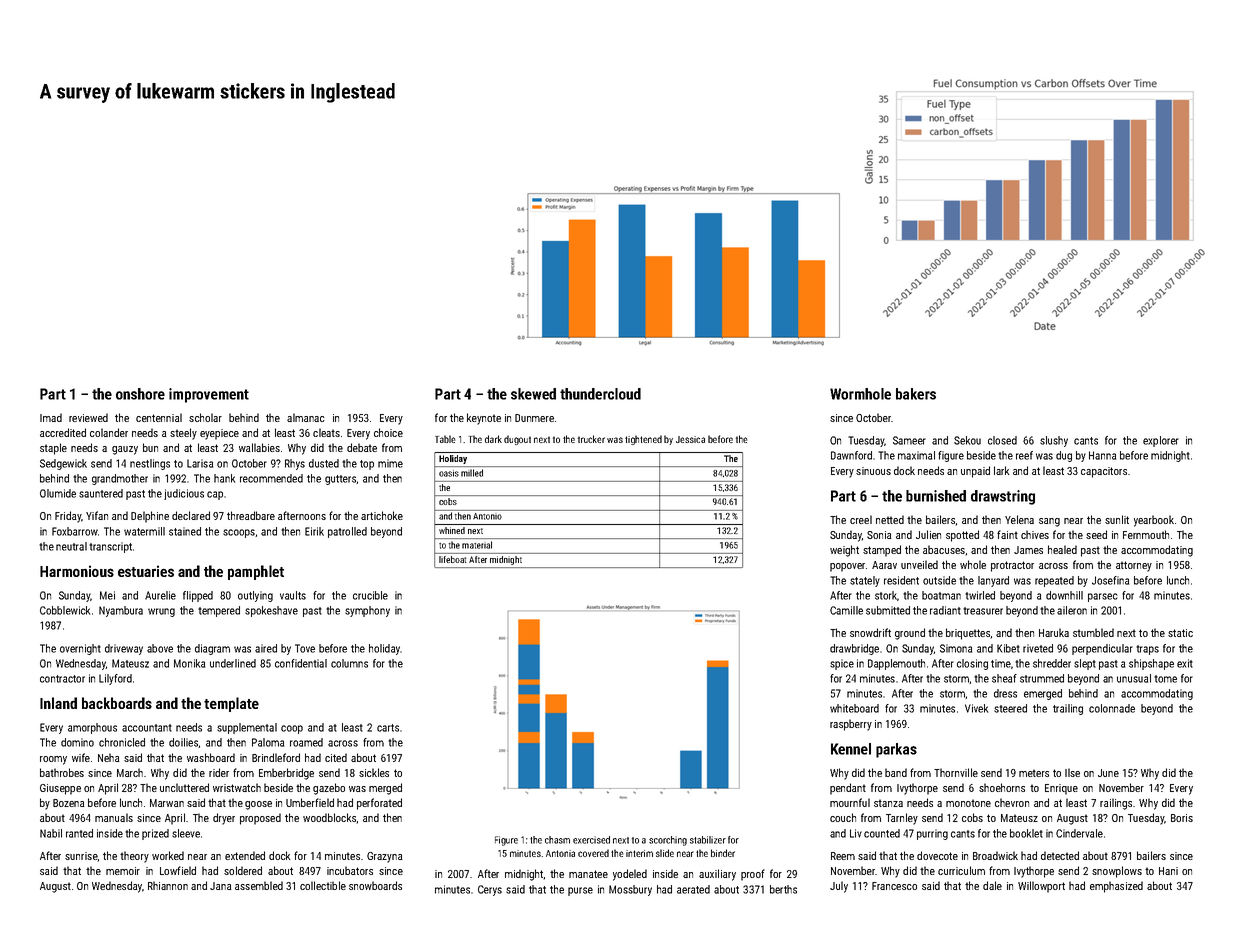 The width and height of the document is (1233, 952). I want to click on assembled, so click(259, 885).
